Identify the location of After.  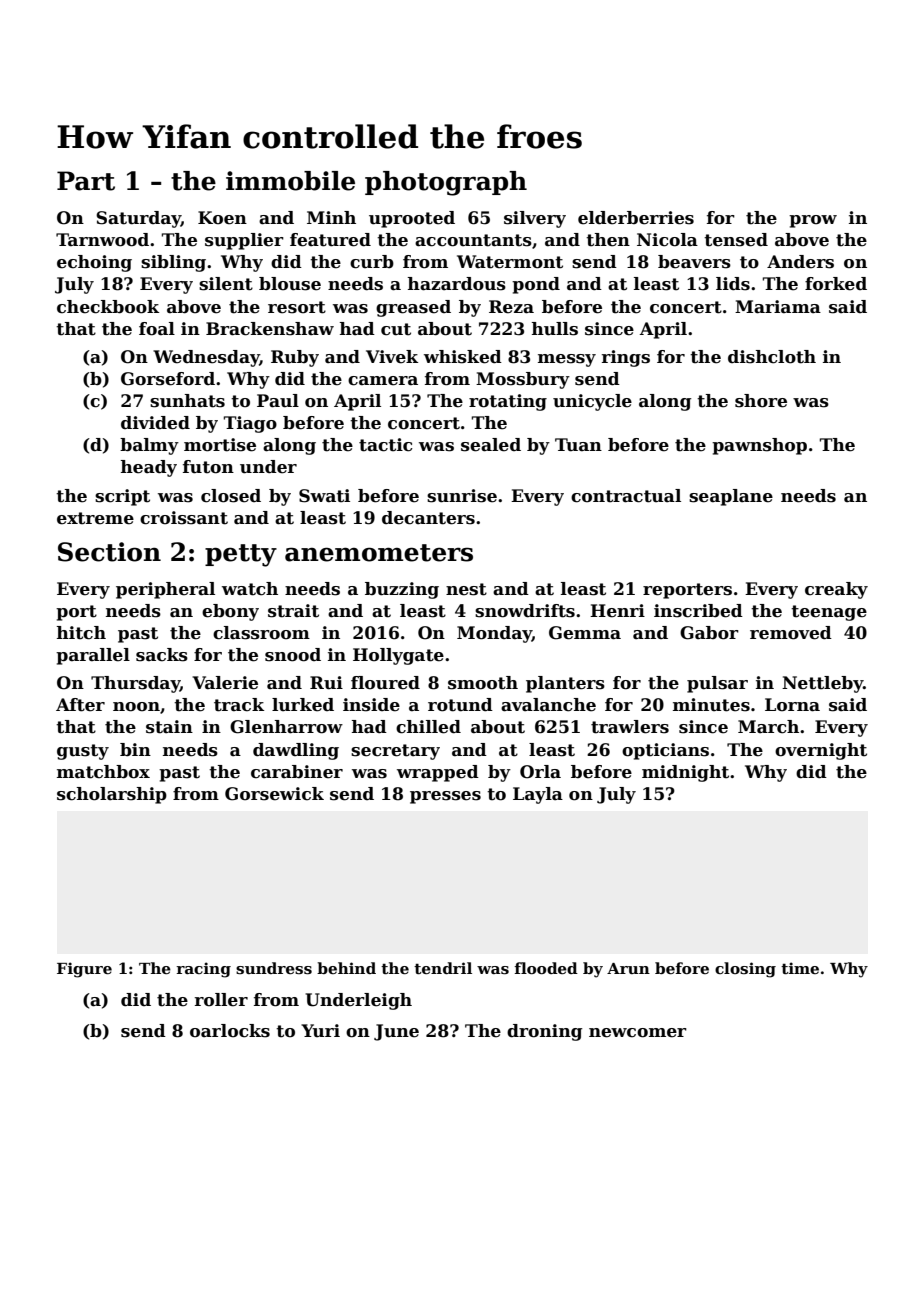
(80, 705).
